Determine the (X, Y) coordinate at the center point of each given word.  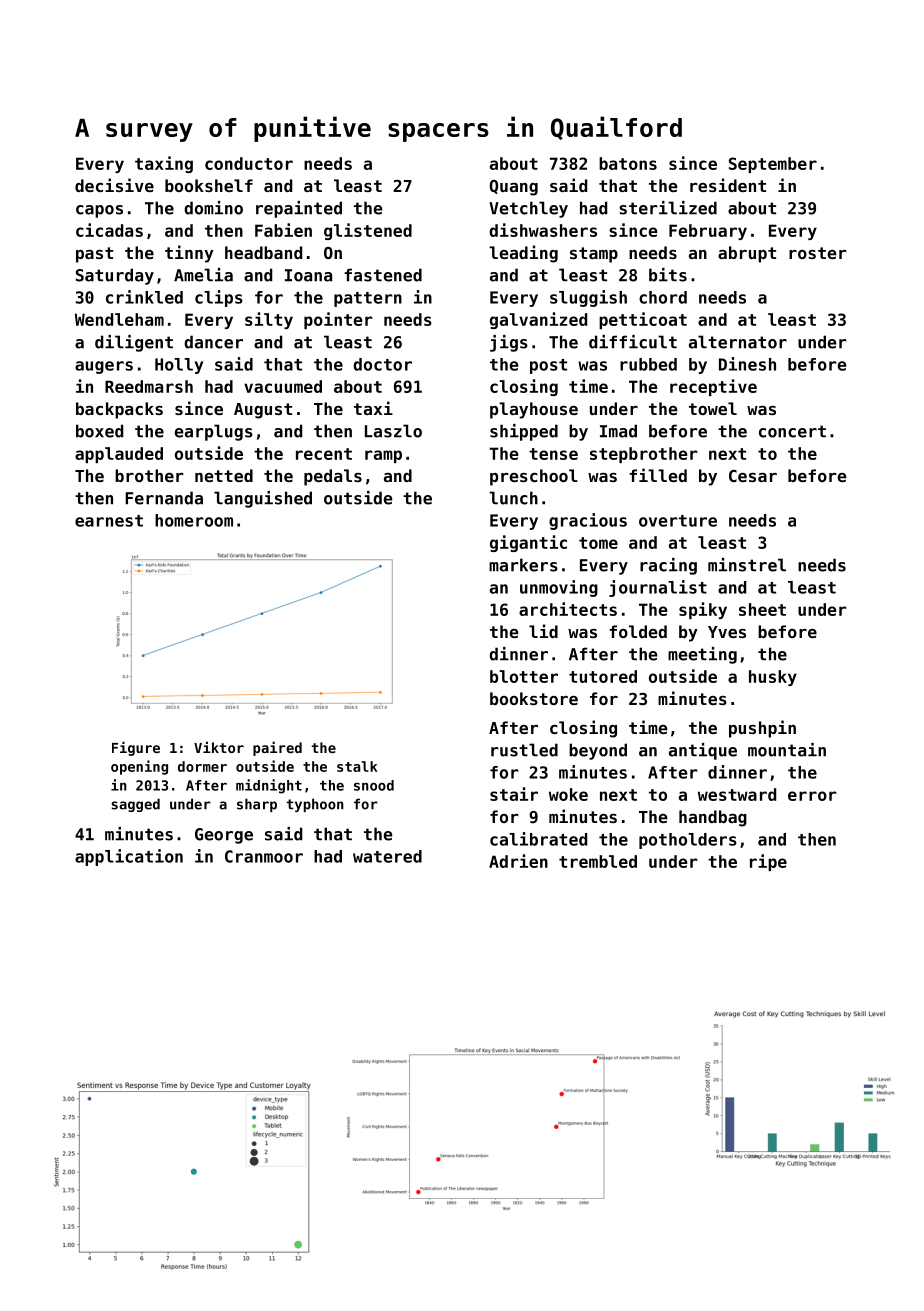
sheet (762, 609)
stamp (594, 255)
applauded (119, 455)
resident (728, 185)
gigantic (528, 543)
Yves (727, 632)
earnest (109, 521)
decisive (114, 185)
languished (263, 499)
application (129, 857)
